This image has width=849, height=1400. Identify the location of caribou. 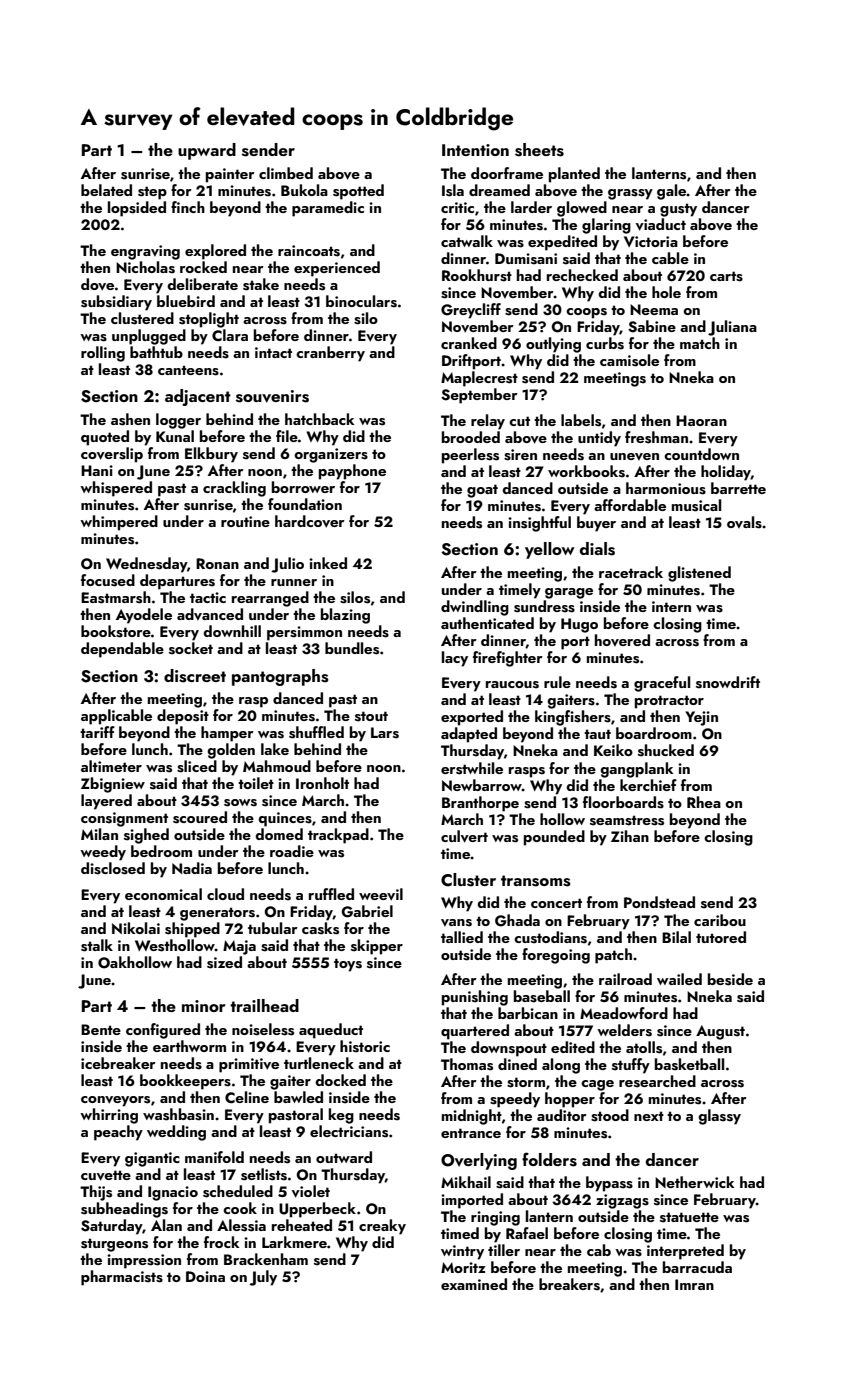
(720, 920).
